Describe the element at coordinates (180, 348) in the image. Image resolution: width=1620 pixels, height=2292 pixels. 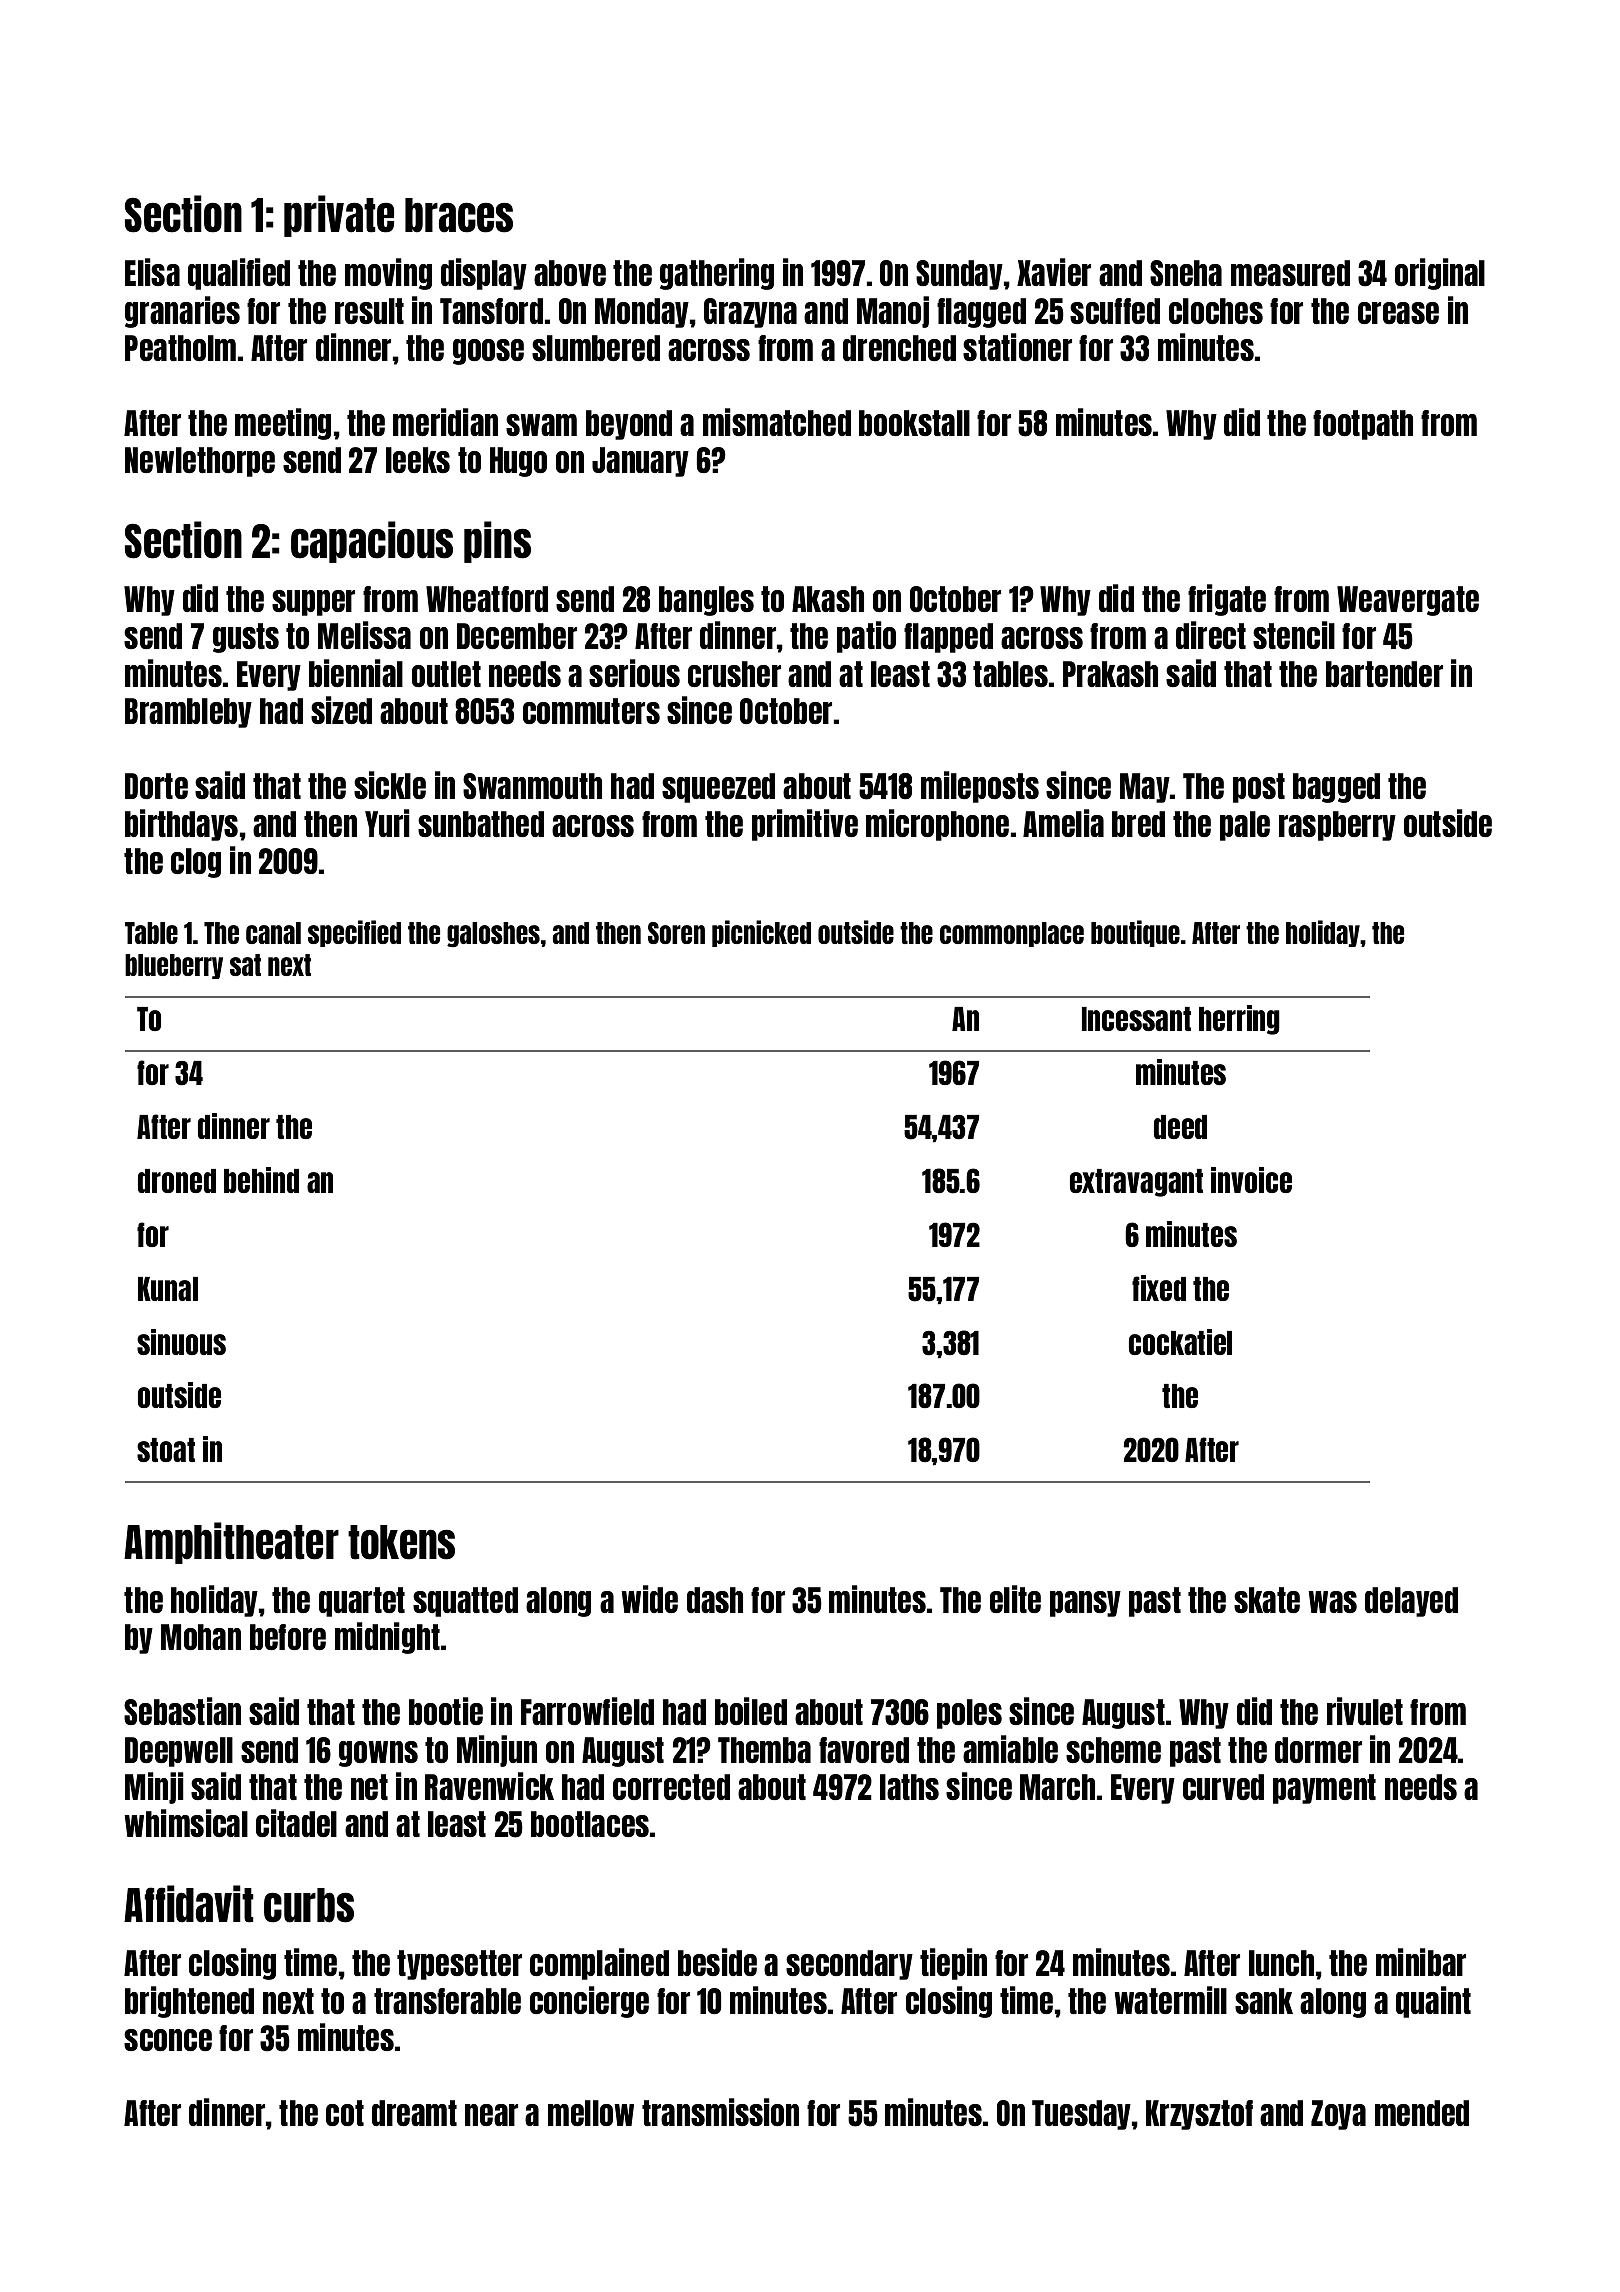
I see `Peatholm` at that location.
